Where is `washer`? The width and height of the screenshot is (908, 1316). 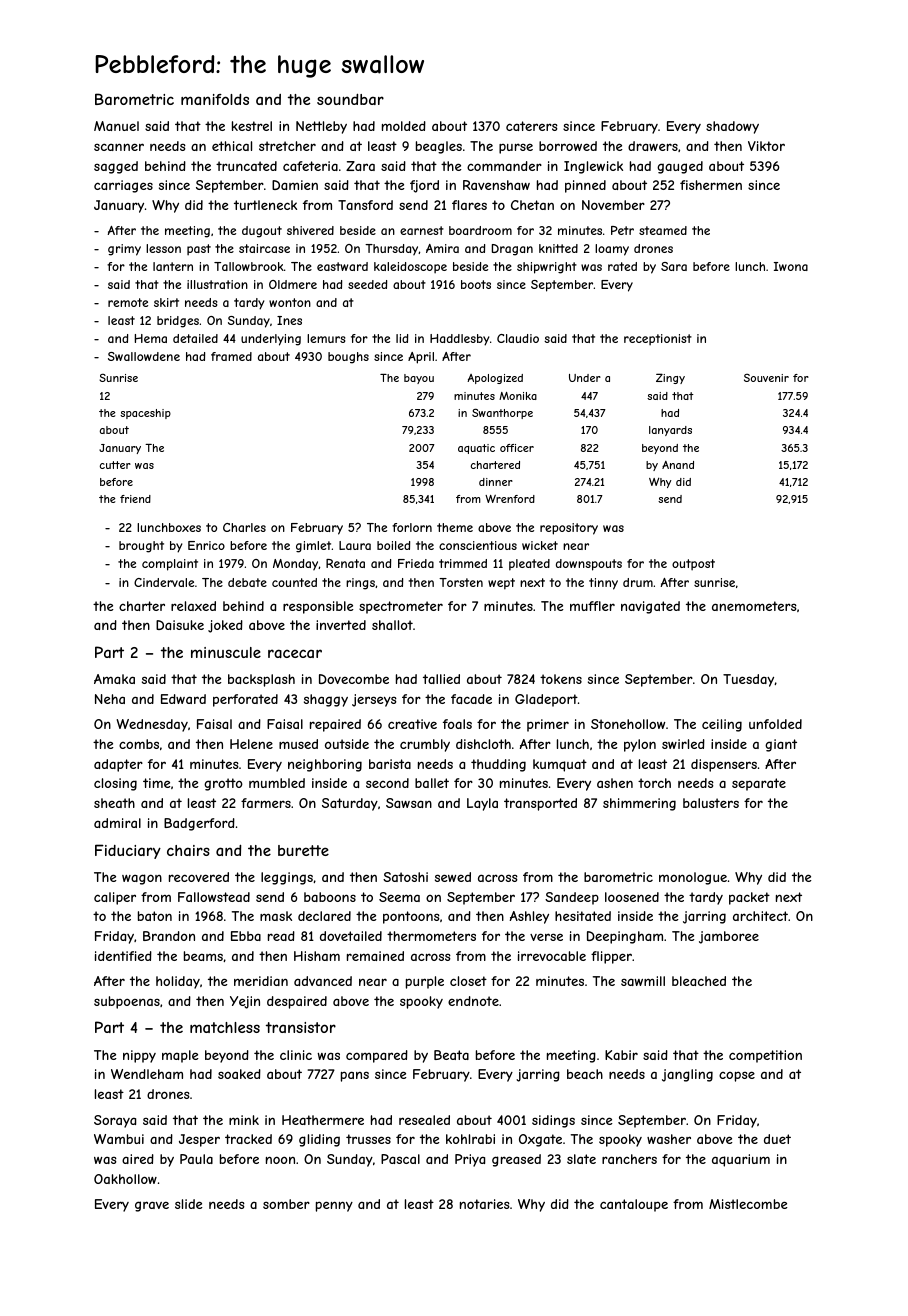 washer is located at coordinates (669, 1139).
